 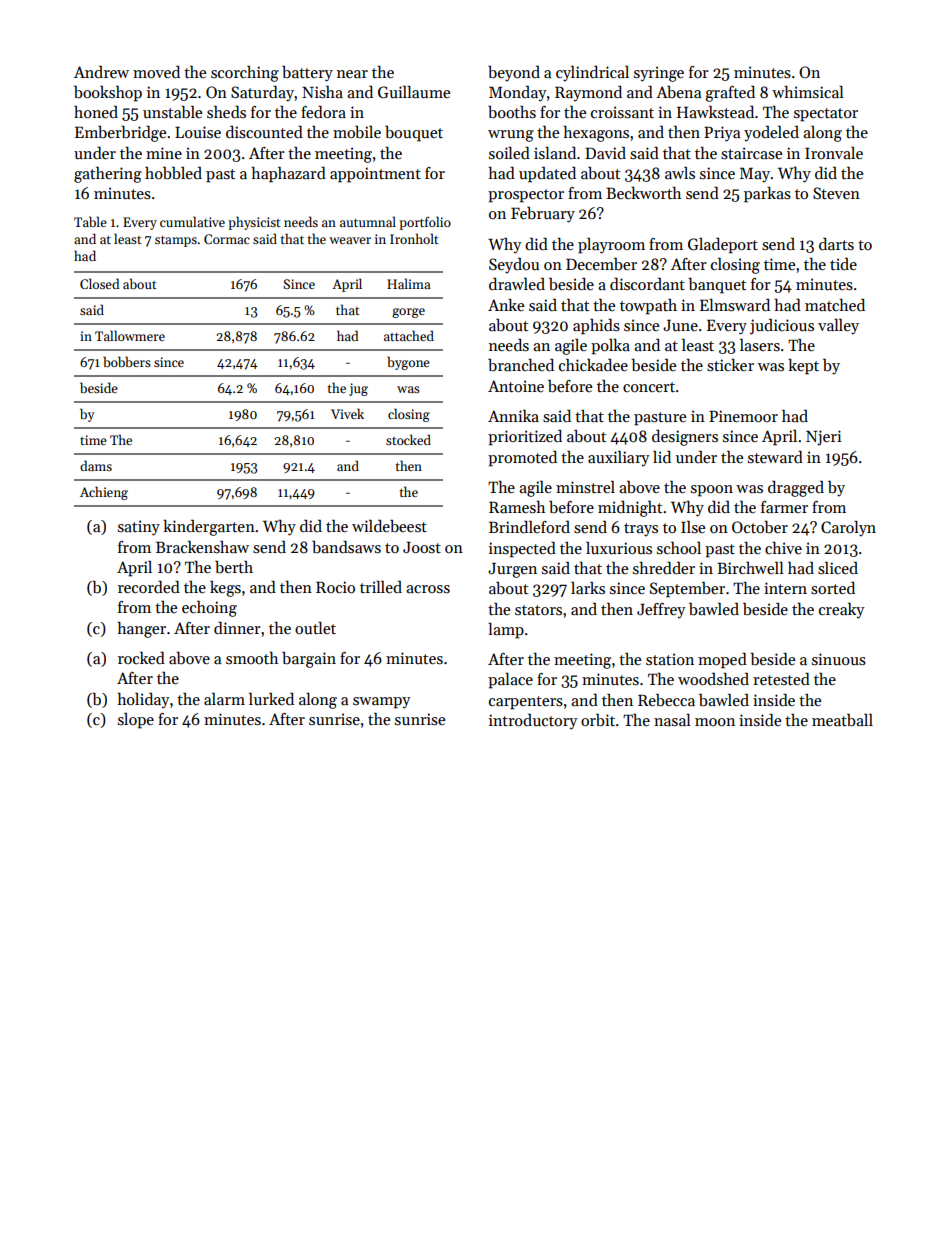 What do you see at coordinates (198, 132) in the screenshot?
I see `Louise` at bounding box center [198, 132].
